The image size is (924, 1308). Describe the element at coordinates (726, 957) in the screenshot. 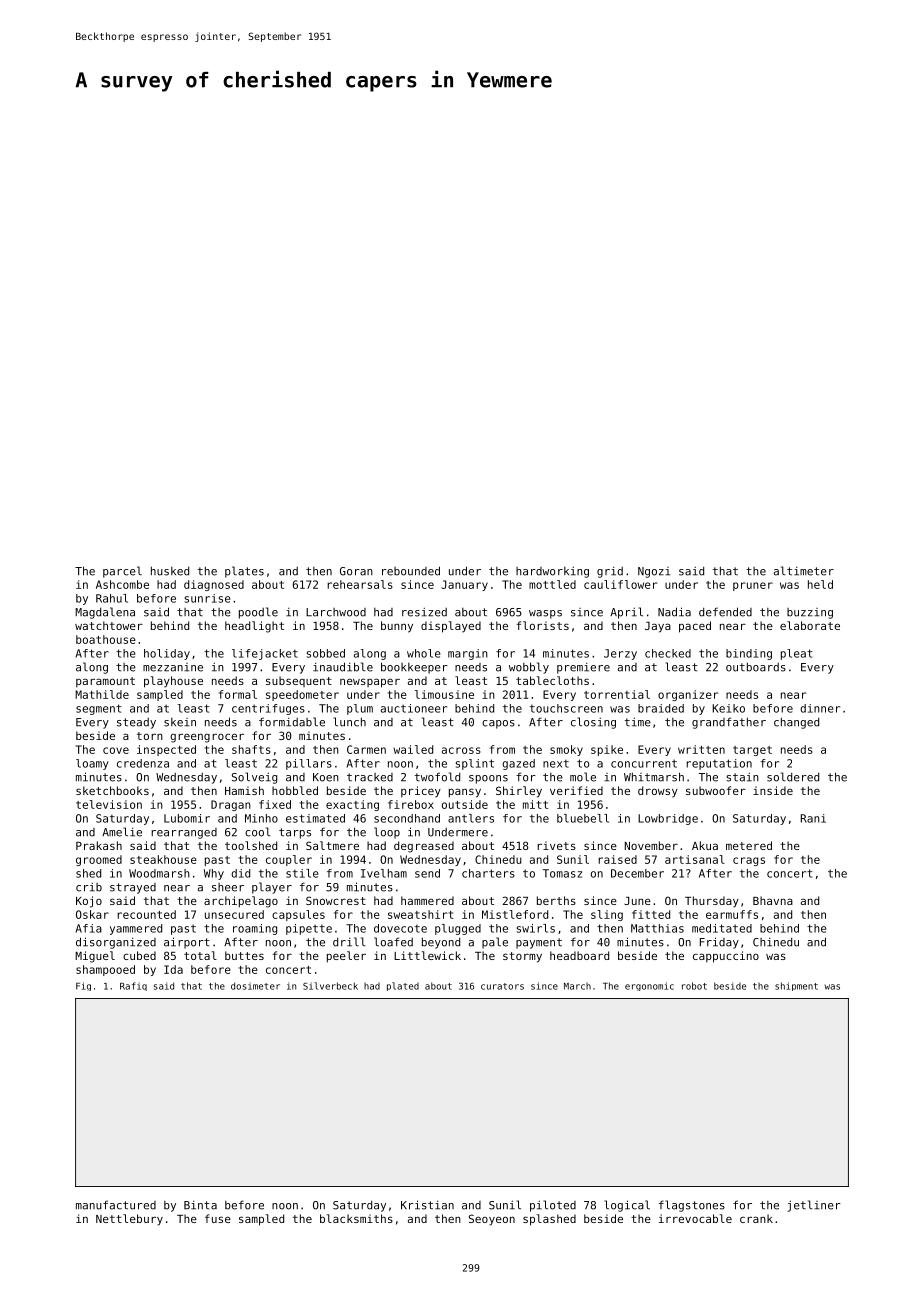

I see `cappuccino` at that location.
